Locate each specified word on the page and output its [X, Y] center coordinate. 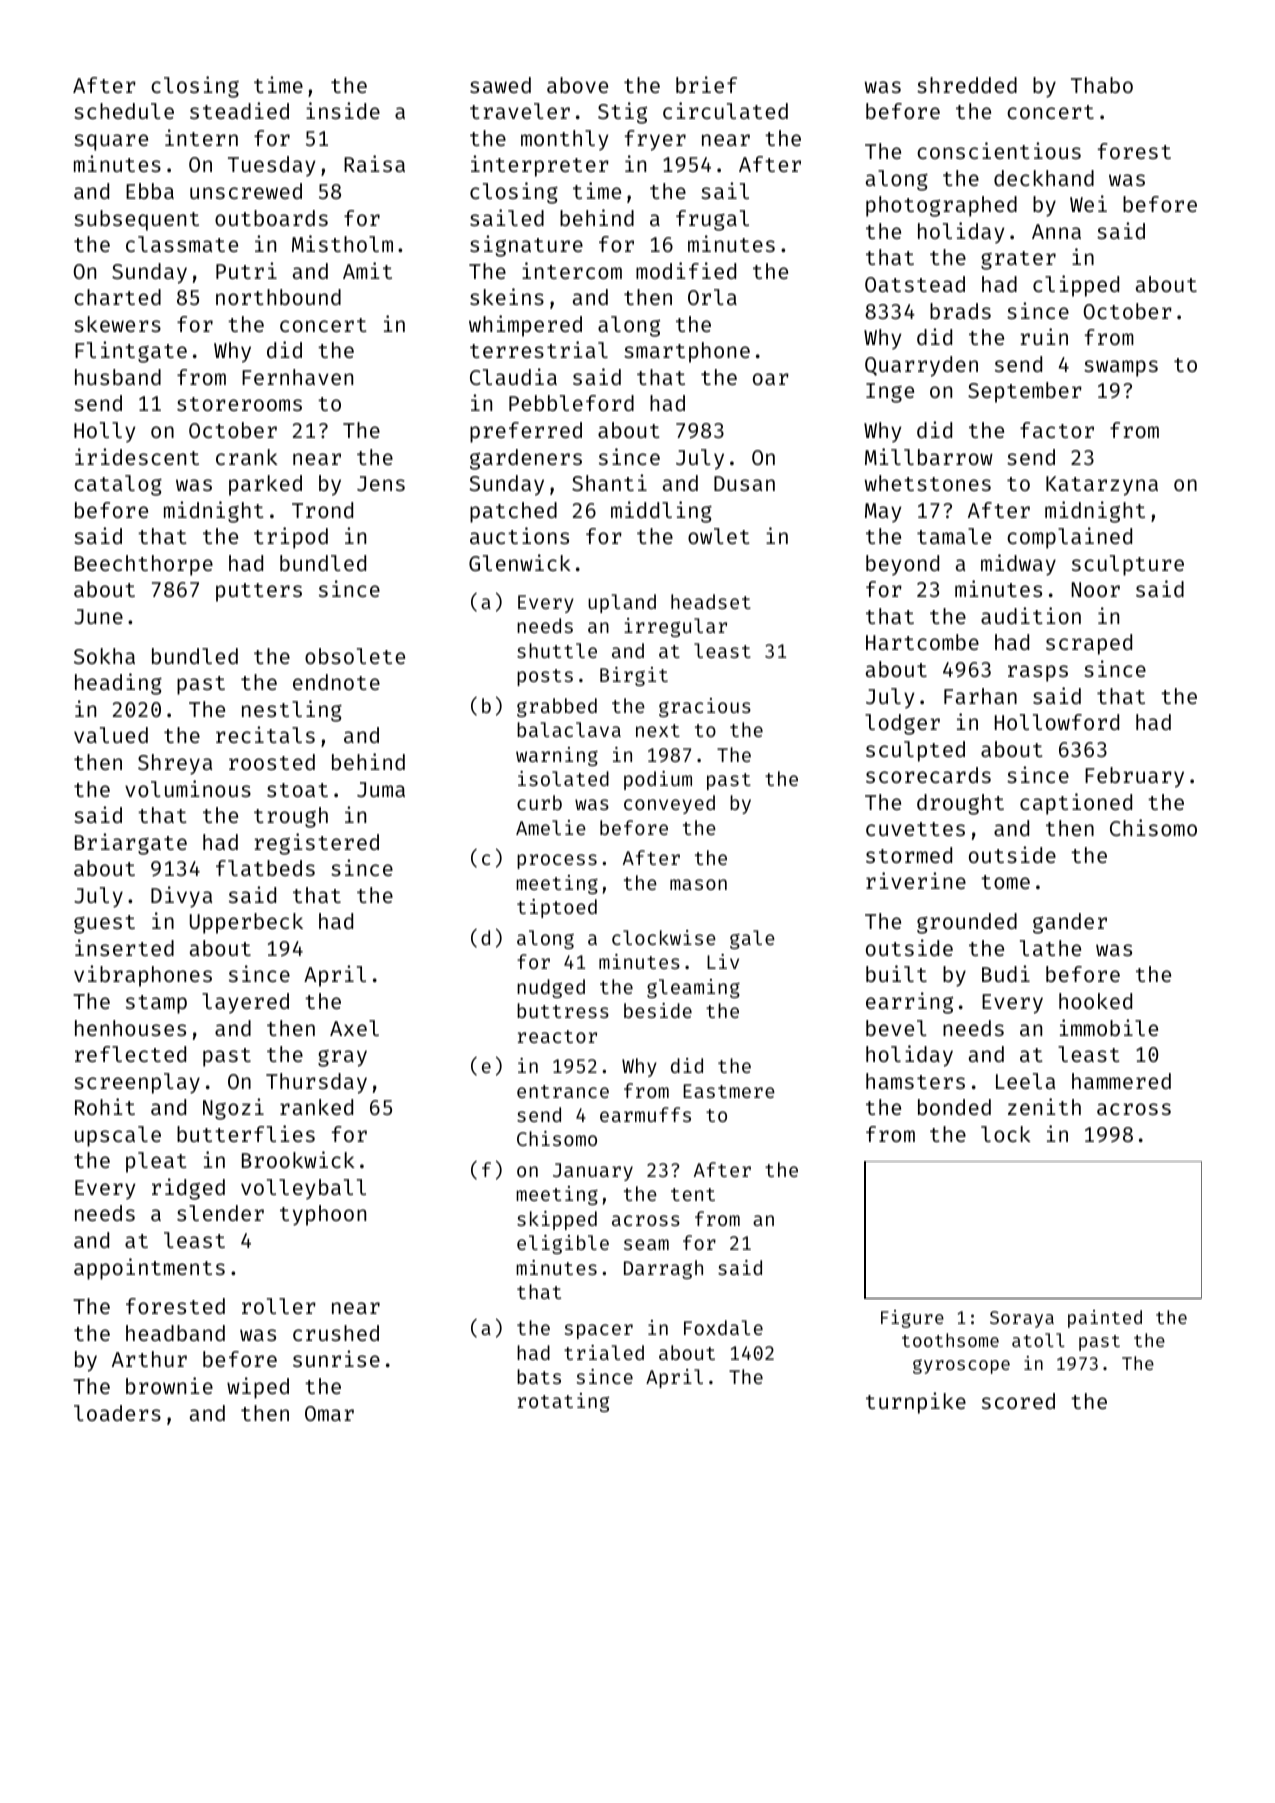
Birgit [634, 676]
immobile [1109, 1027]
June [98, 616]
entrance [563, 1091]
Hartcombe [922, 642]
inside [343, 110]
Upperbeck [246, 923]
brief [706, 84]
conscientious [999, 150]
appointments [149, 1269]
